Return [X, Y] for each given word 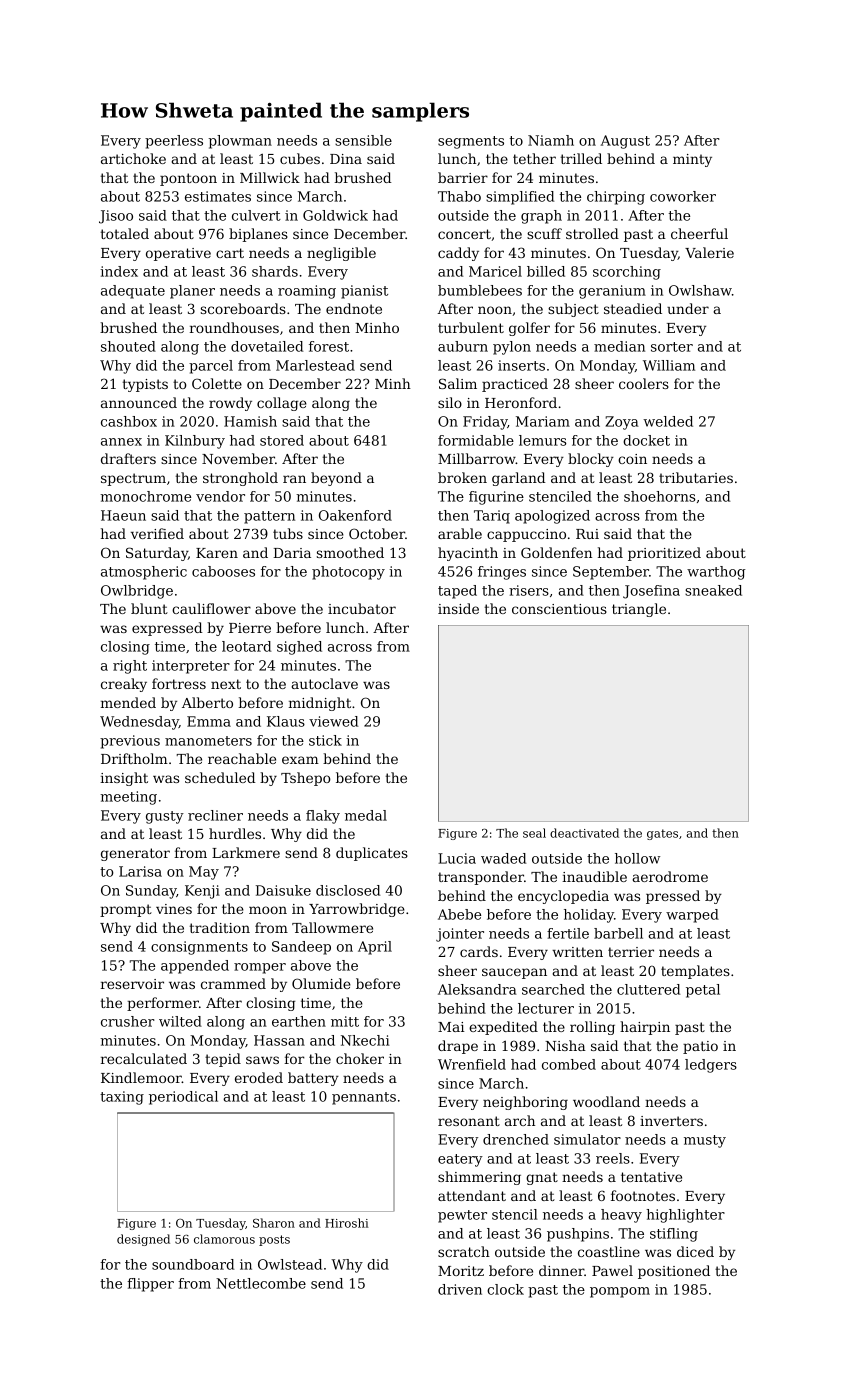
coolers [644, 383]
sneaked [713, 590]
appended [195, 967]
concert [464, 234]
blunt [149, 608]
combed [569, 1064]
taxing [122, 1098]
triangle [639, 610]
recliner [215, 815]
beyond [336, 479]
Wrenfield [472, 1064]
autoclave [324, 683]
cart [230, 253]
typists [145, 385]
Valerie [709, 252]
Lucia [457, 858]
